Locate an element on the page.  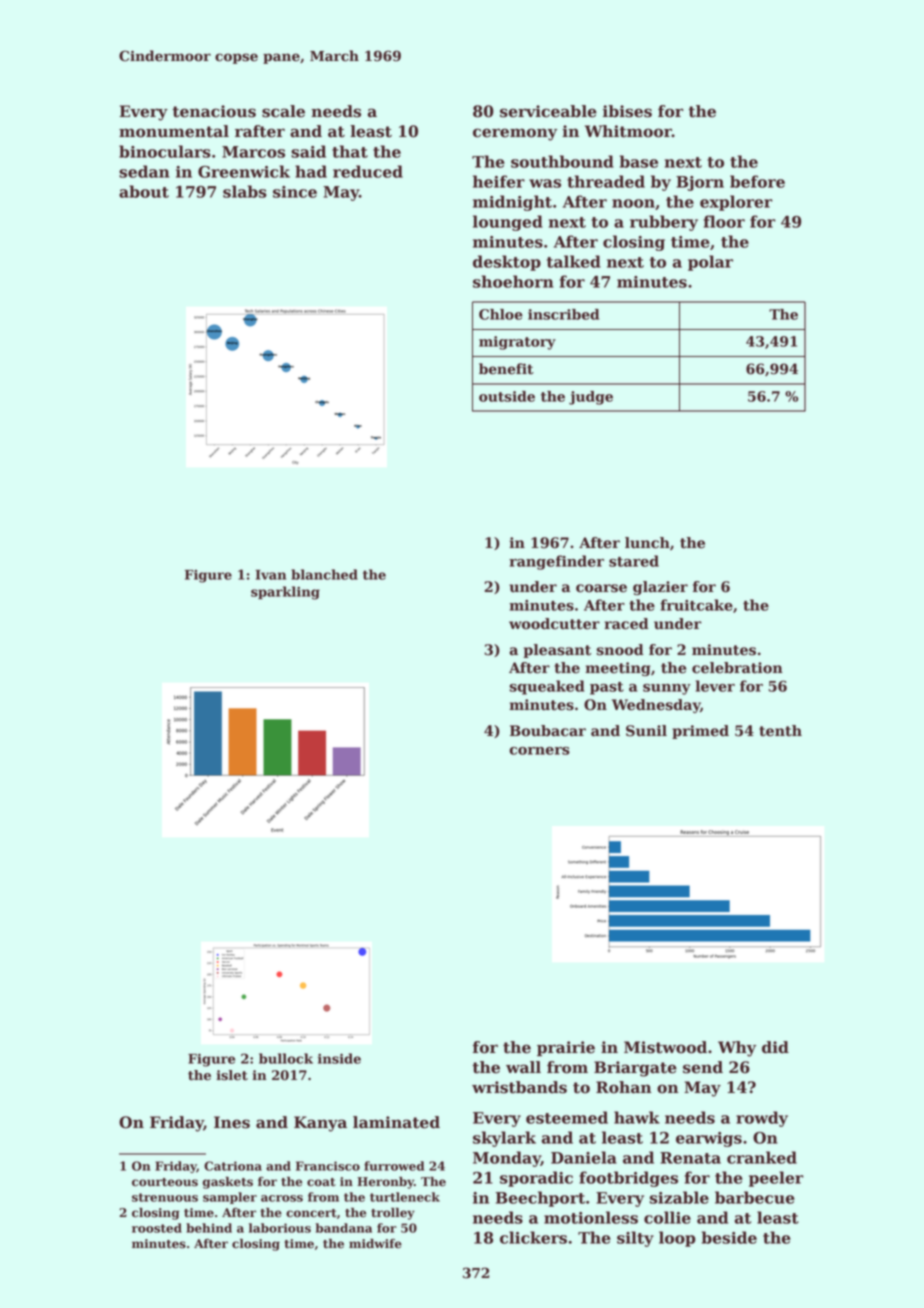
midwife is located at coordinates (375, 1243).
